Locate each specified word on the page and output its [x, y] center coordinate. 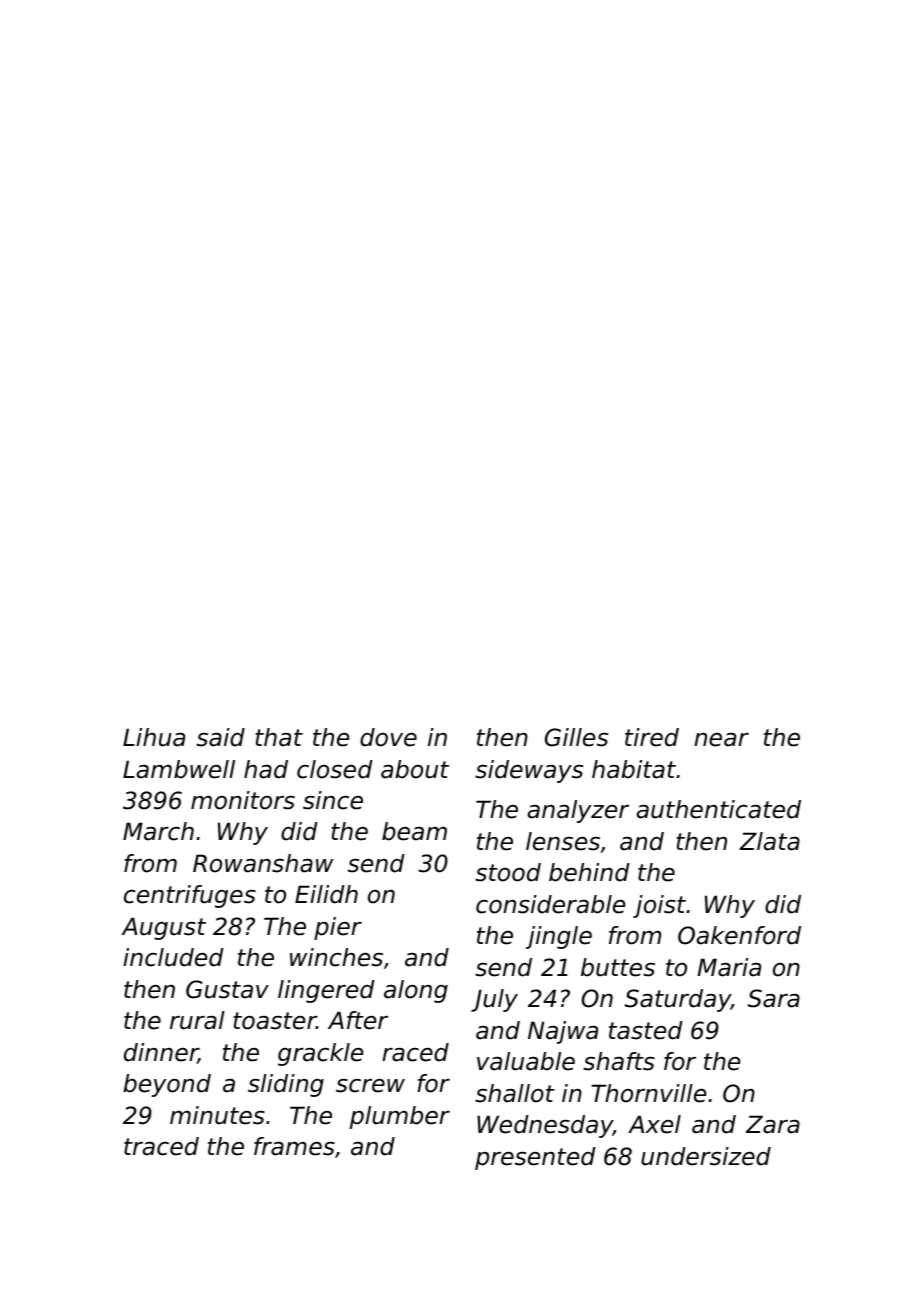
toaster [274, 1021]
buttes [618, 967]
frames [294, 1146]
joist [659, 906]
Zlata [769, 841]
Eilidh [326, 894]
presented [535, 1158]
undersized [706, 1156]
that [279, 737]
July [494, 1000]
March [158, 831]
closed [335, 769]
